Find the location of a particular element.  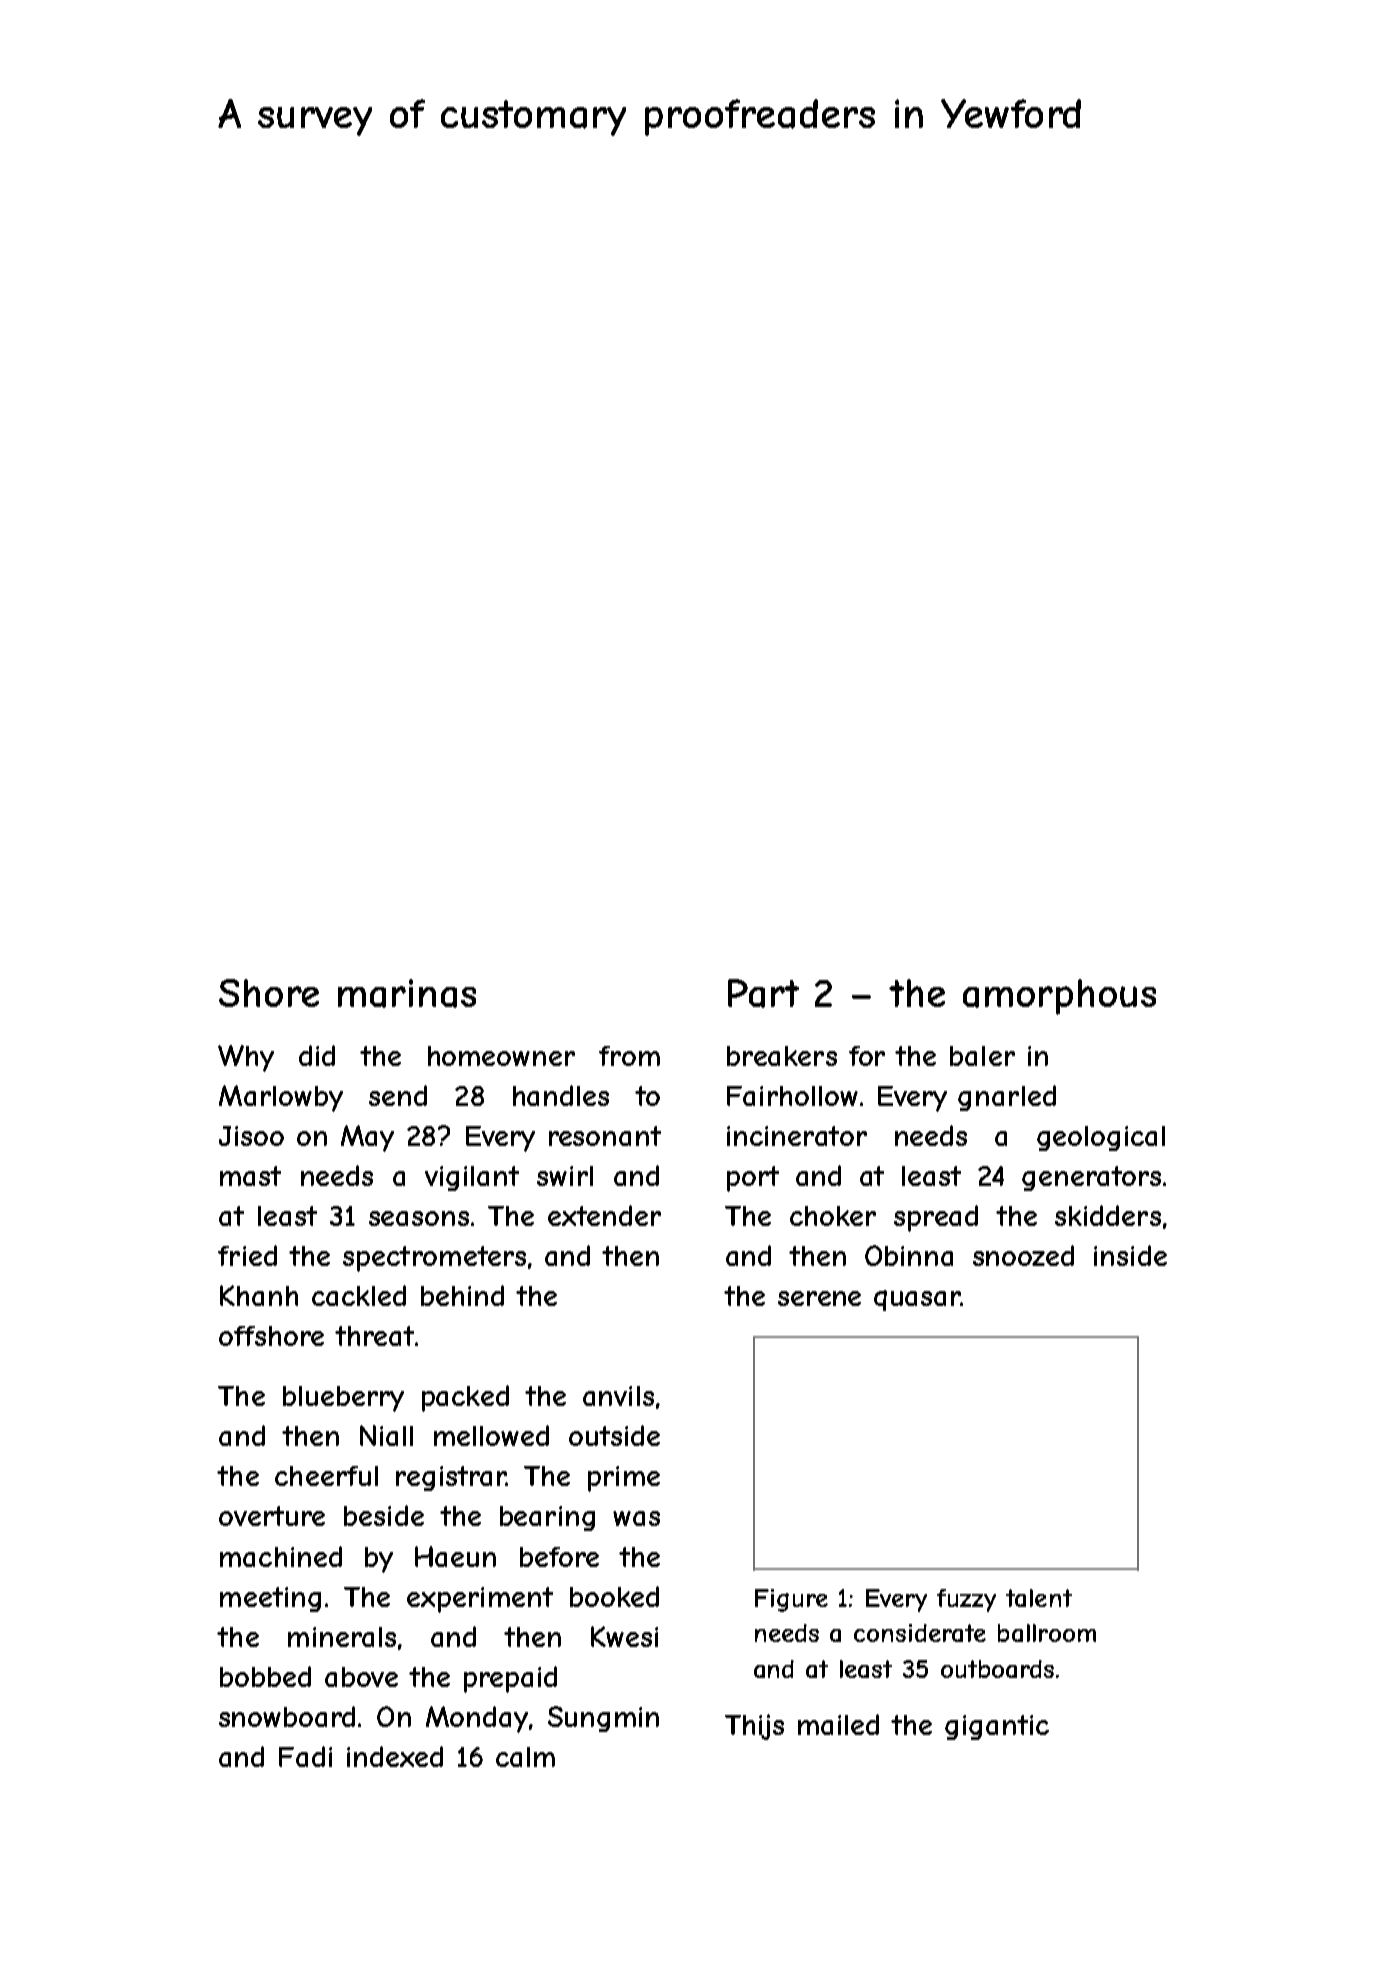

bobbed is located at coordinates (265, 1676).
